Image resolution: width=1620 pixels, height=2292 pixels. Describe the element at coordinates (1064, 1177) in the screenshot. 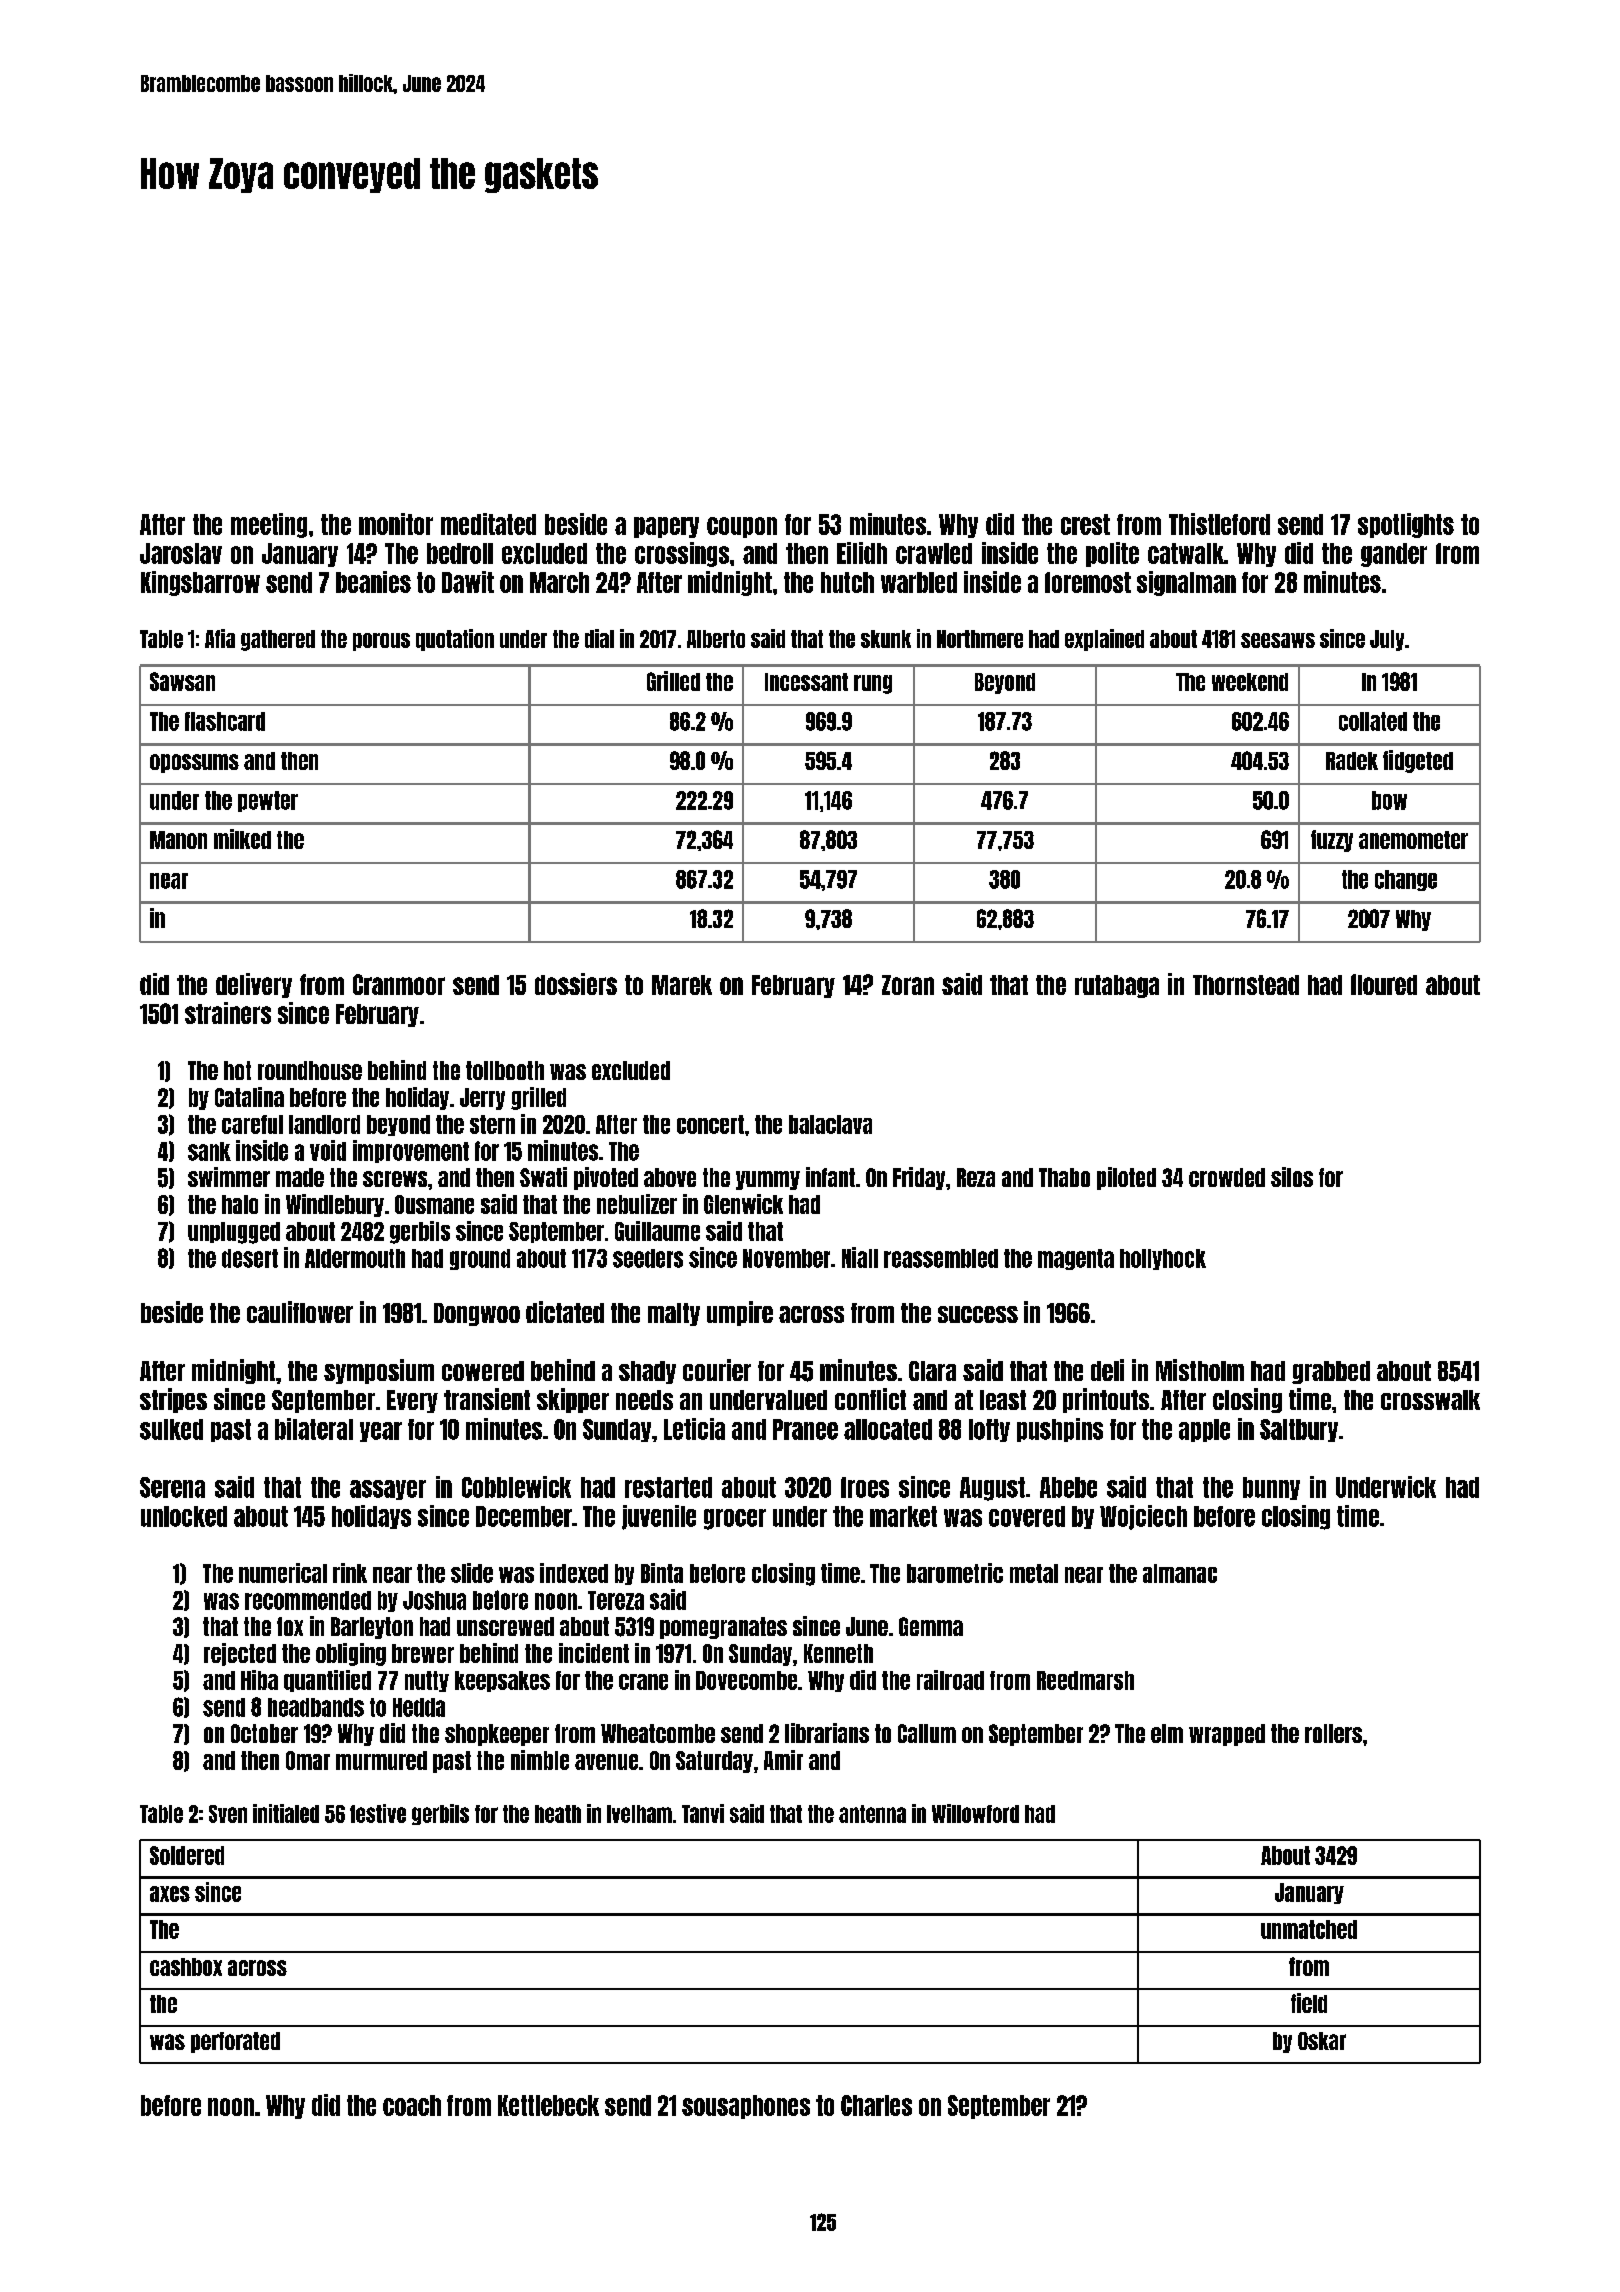

I see `Thabo` at that location.
